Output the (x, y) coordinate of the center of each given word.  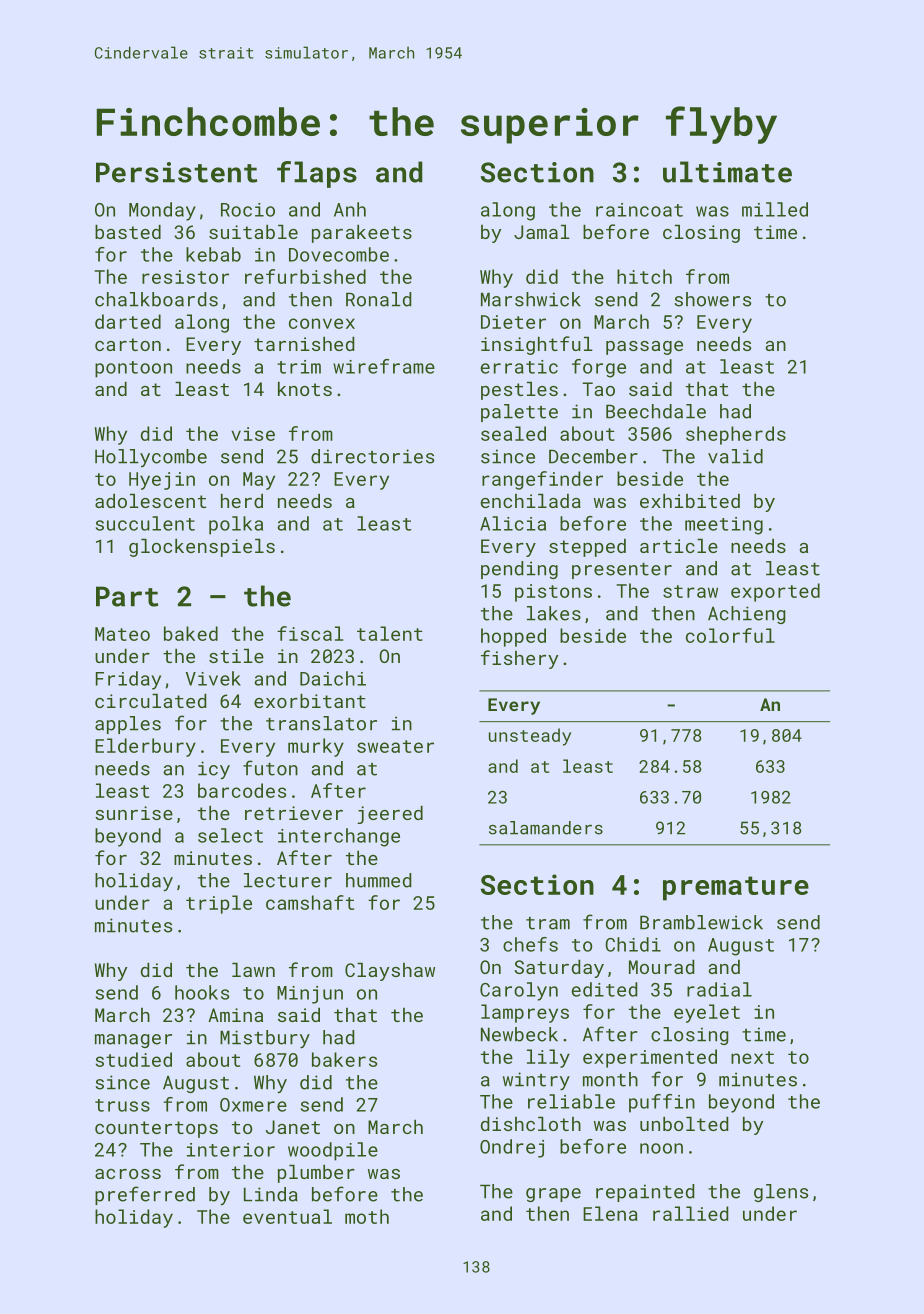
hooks (202, 992)
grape (553, 1195)
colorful (730, 635)
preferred (145, 1195)
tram (548, 923)
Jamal (542, 232)
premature (736, 888)
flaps (317, 174)
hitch (644, 276)
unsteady (530, 737)
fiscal (310, 633)
